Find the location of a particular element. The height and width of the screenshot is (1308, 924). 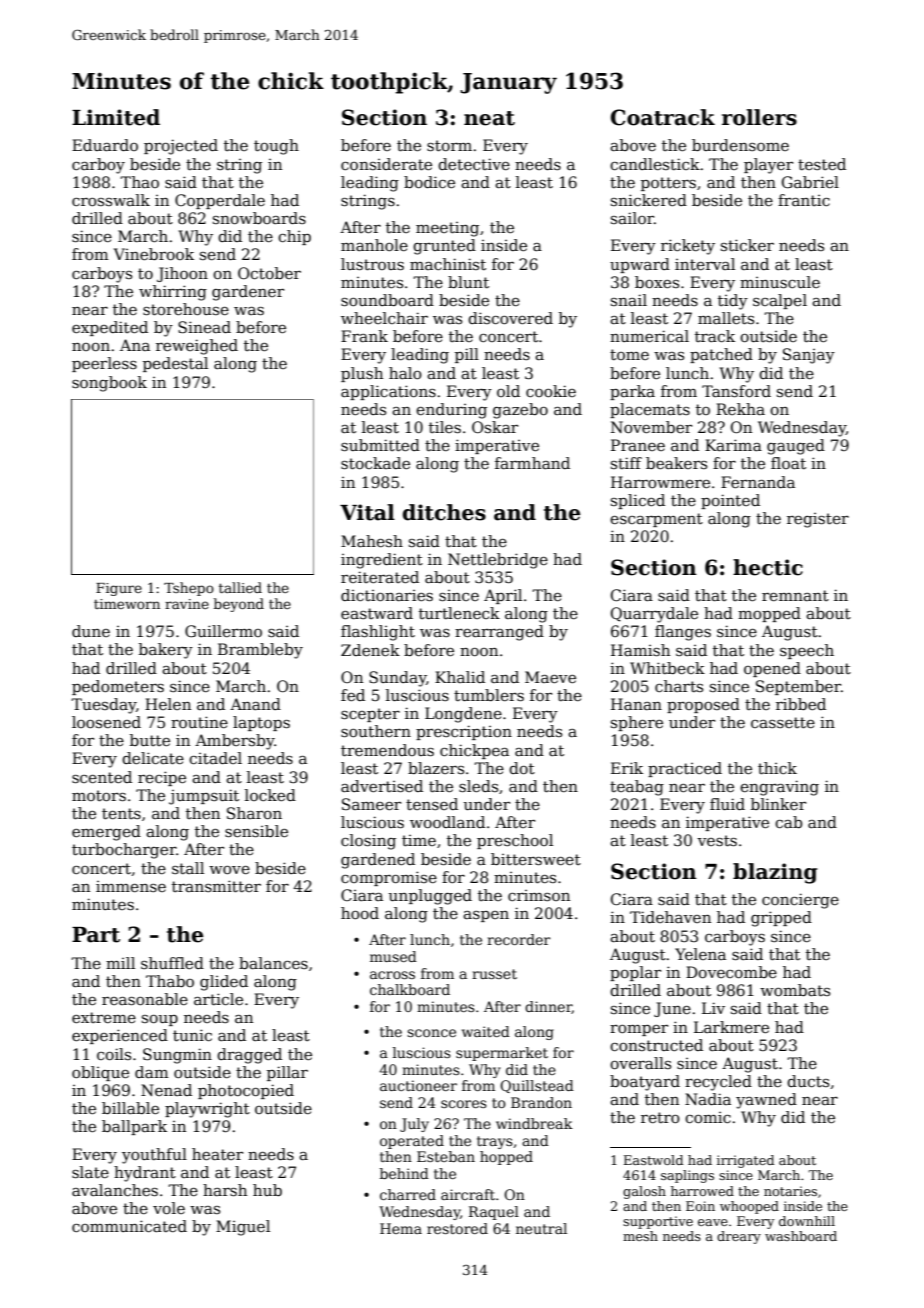

locked is located at coordinates (270, 795).
